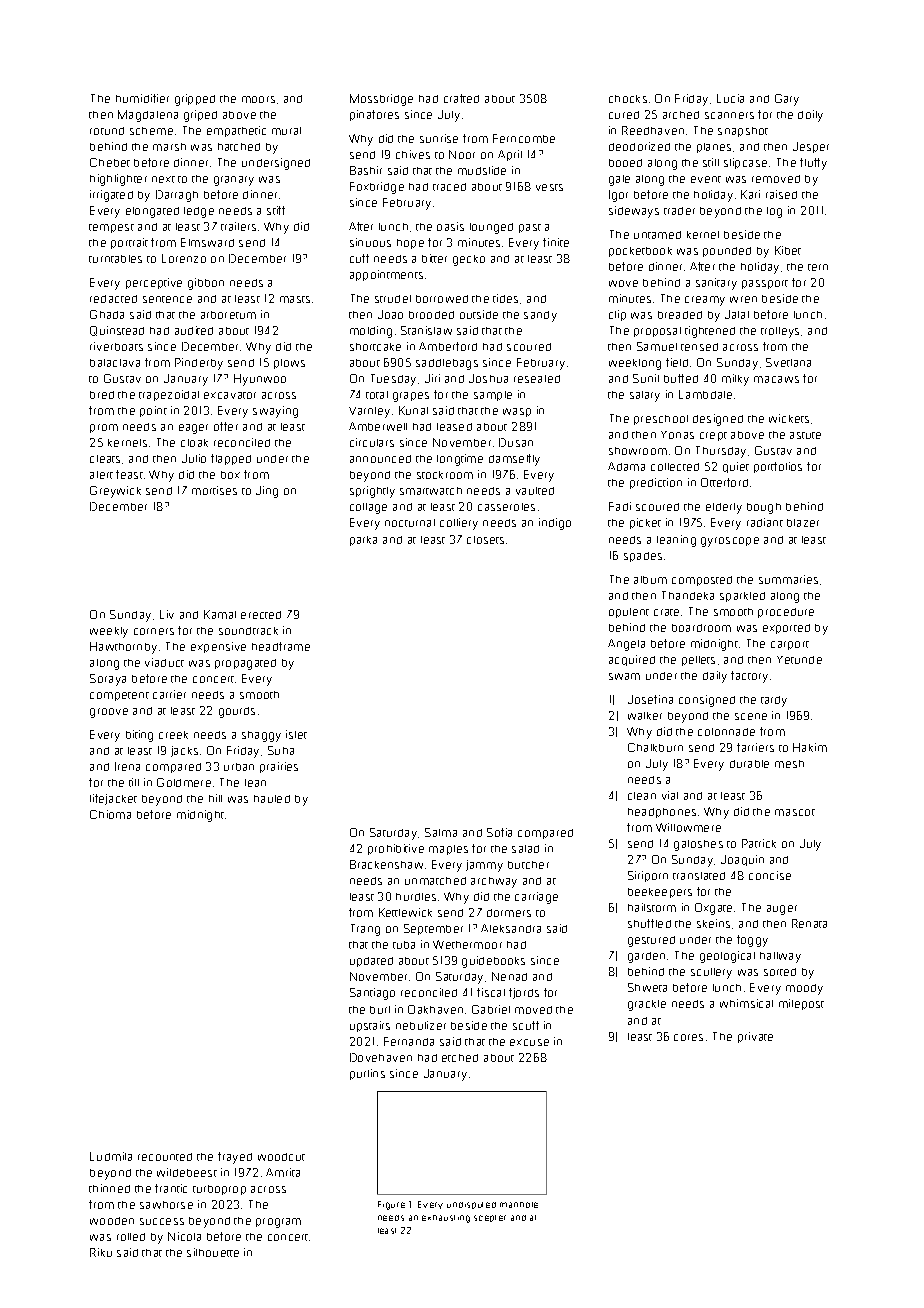 This screenshot has width=924, height=1308. What do you see at coordinates (529, 1042) in the screenshot?
I see `excuse` at bounding box center [529, 1042].
